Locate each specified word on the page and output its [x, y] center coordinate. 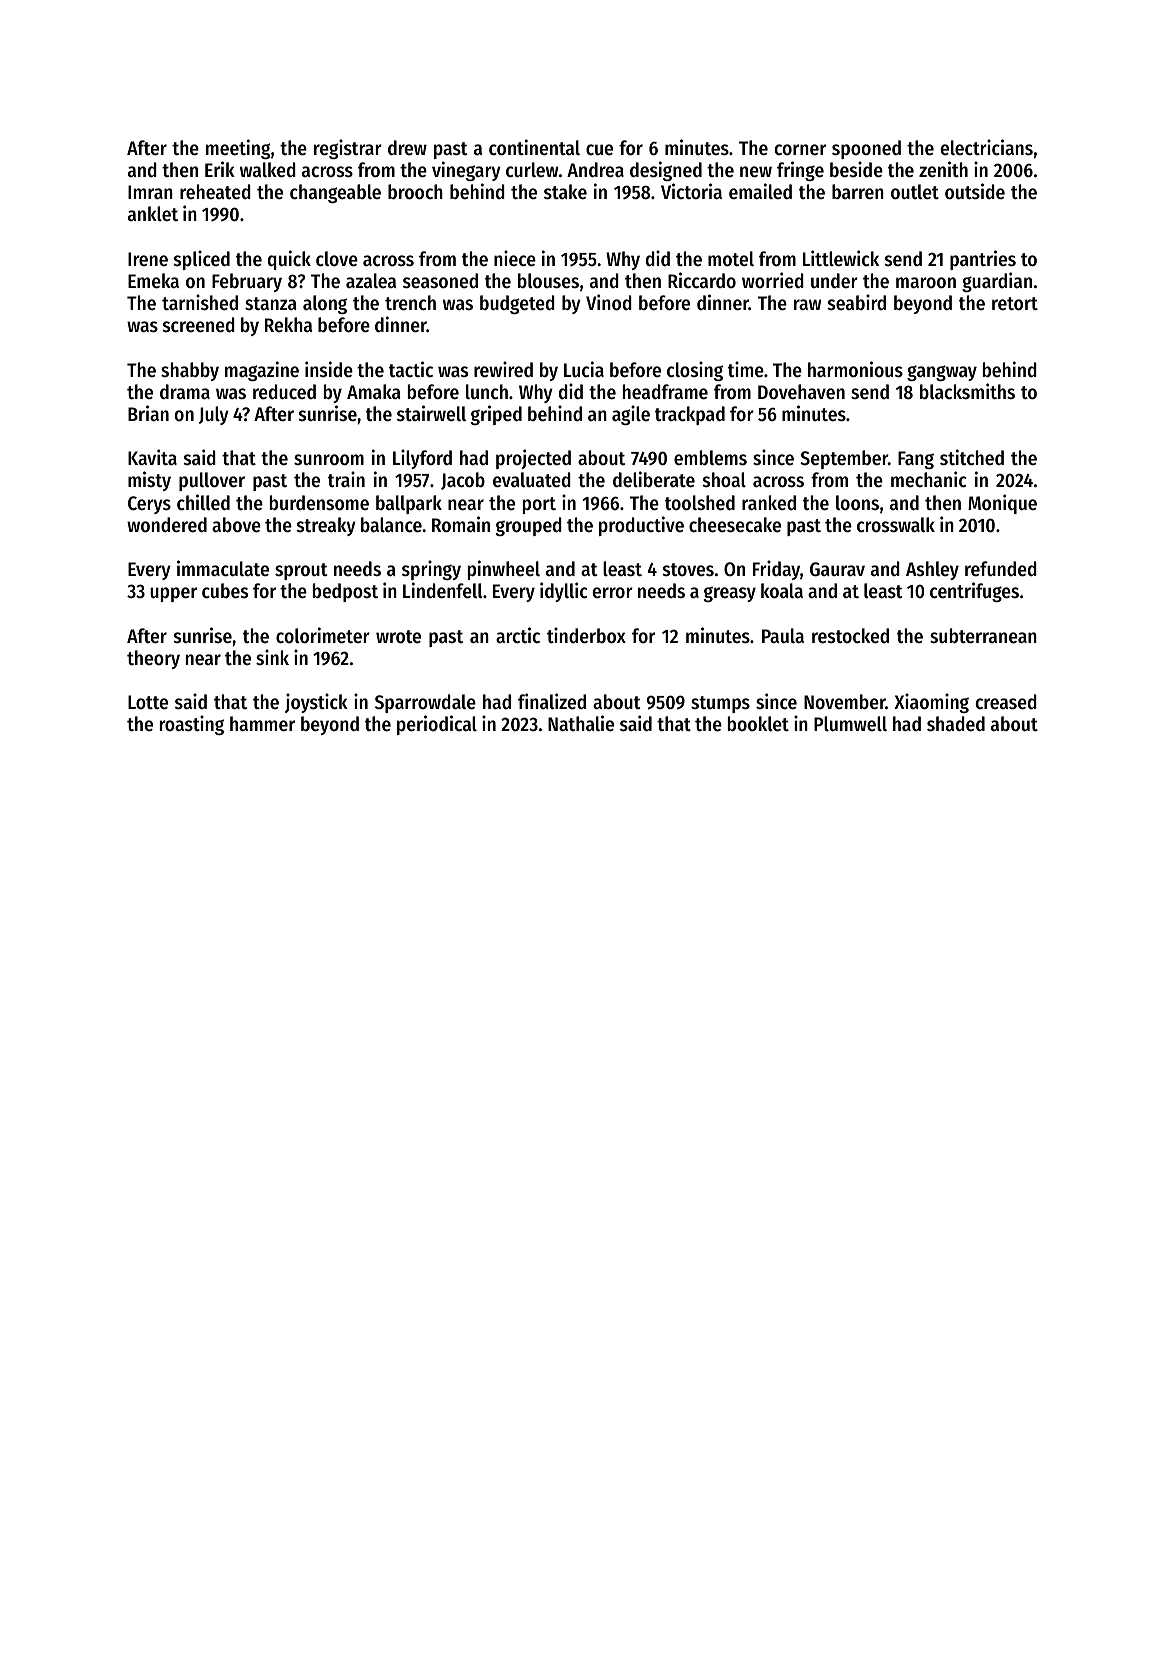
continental [534, 147]
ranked [769, 503]
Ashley [932, 570]
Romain [461, 524]
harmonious [855, 369]
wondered [167, 525]
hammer [262, 724]
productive [641, 526]
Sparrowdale [425, 703]
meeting [238, 149]
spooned [866, 149]
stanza [270, 303]
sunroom [329, 460]
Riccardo [702, 280]
